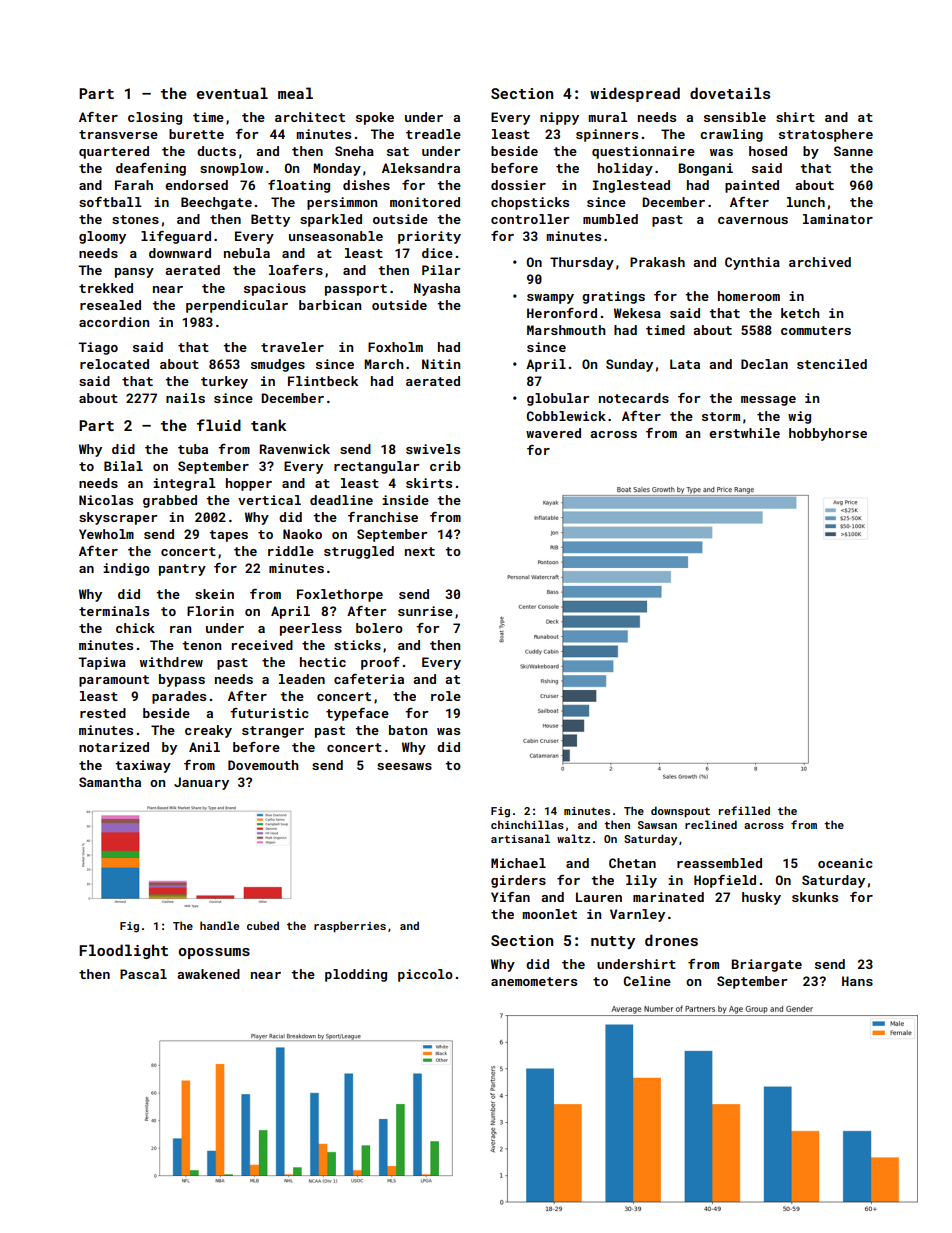 The height and width of the screenshot is (1233, 952). Describe the element at coordinates (232, 93) in the screenshot. I see `eventual` at that location.
